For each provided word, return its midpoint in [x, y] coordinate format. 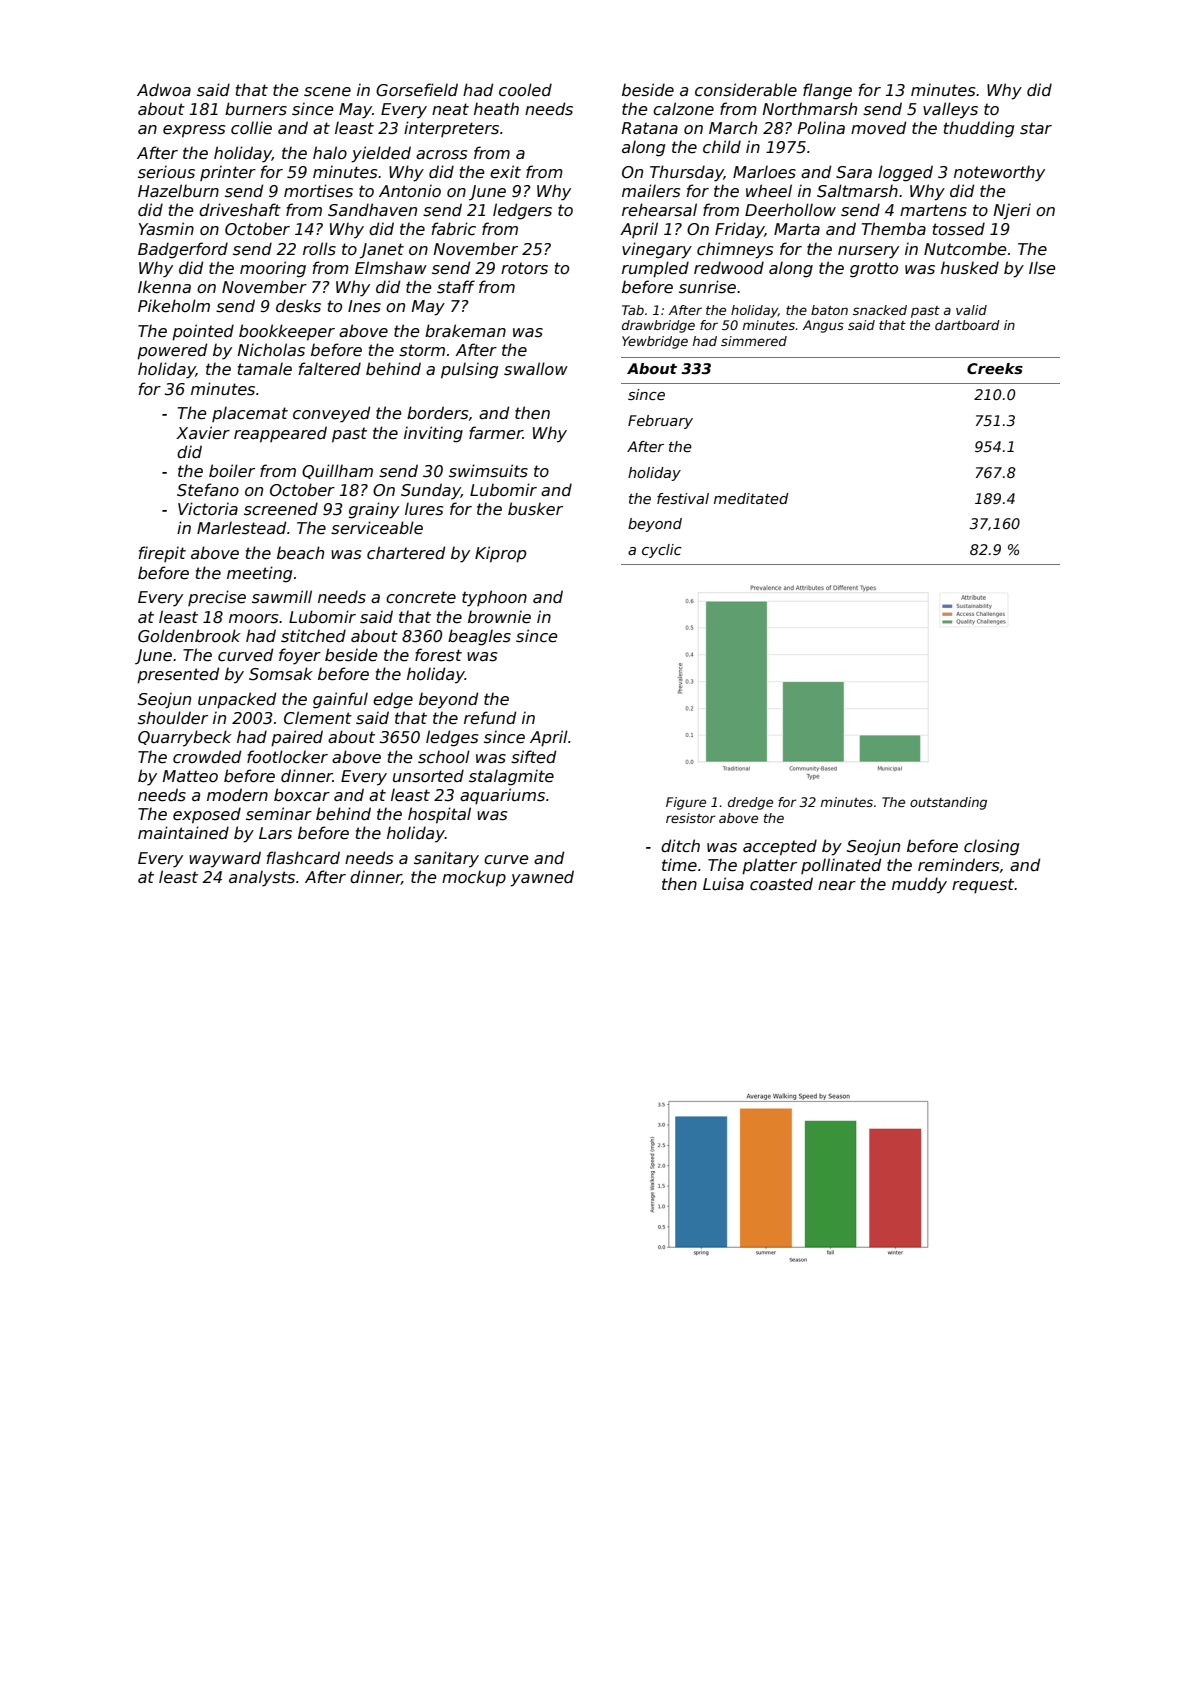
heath [496, 109]
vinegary [657, 250]
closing [991, 847]
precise [217, 598]
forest [438, 655]
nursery [868, 252]
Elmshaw [391, 268]
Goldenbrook [189, 636]
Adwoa [164, 89]
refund [490, 718]
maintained [183, 833]
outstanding [948, 803]
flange [827, 91]
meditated [751, 498]
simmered [754, 341]
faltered [330, 369]
